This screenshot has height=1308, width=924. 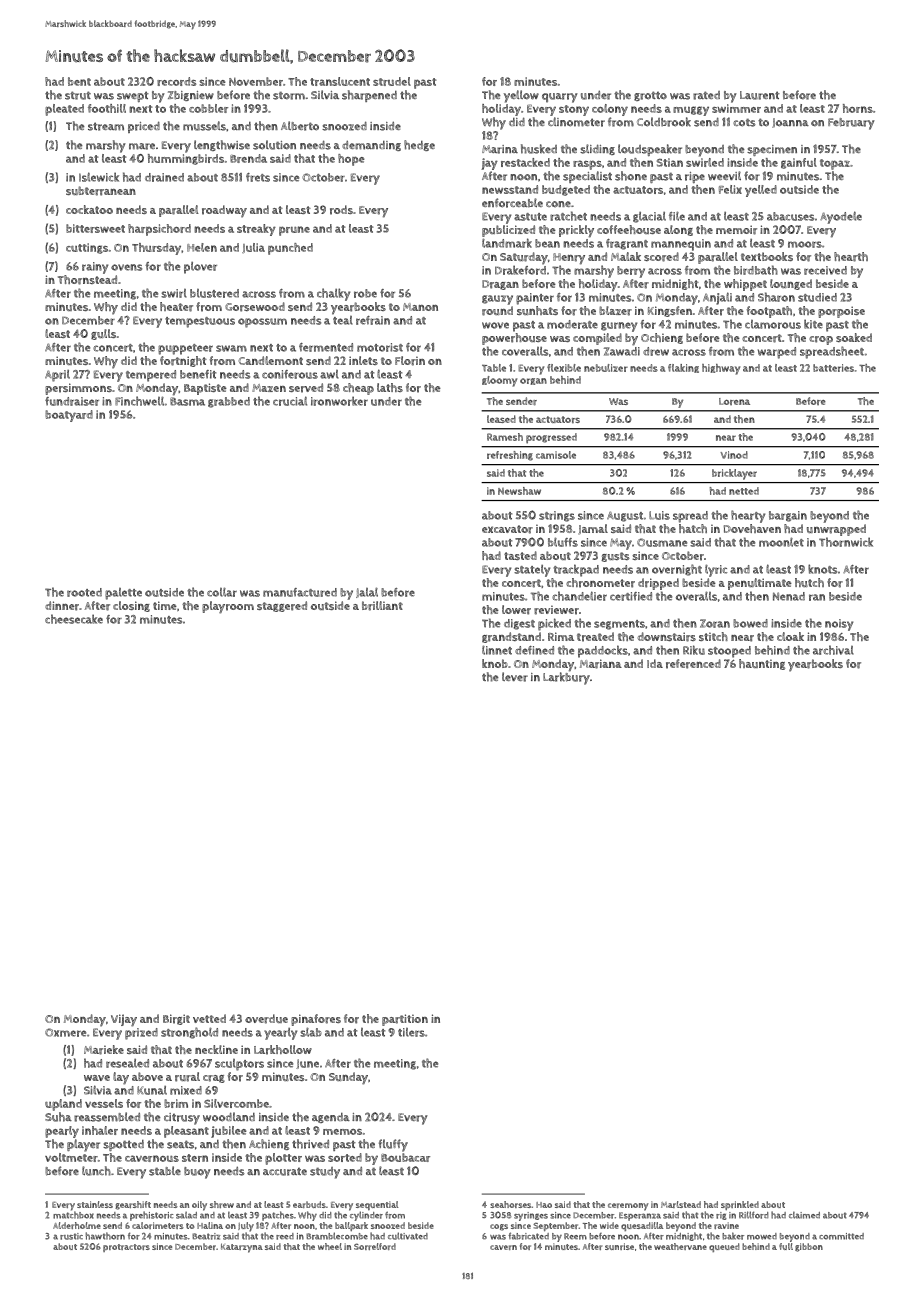 What do you see at coordinates (84, 592) in the screenshot?
I see `rooted` at bounding box center [84, 592].
